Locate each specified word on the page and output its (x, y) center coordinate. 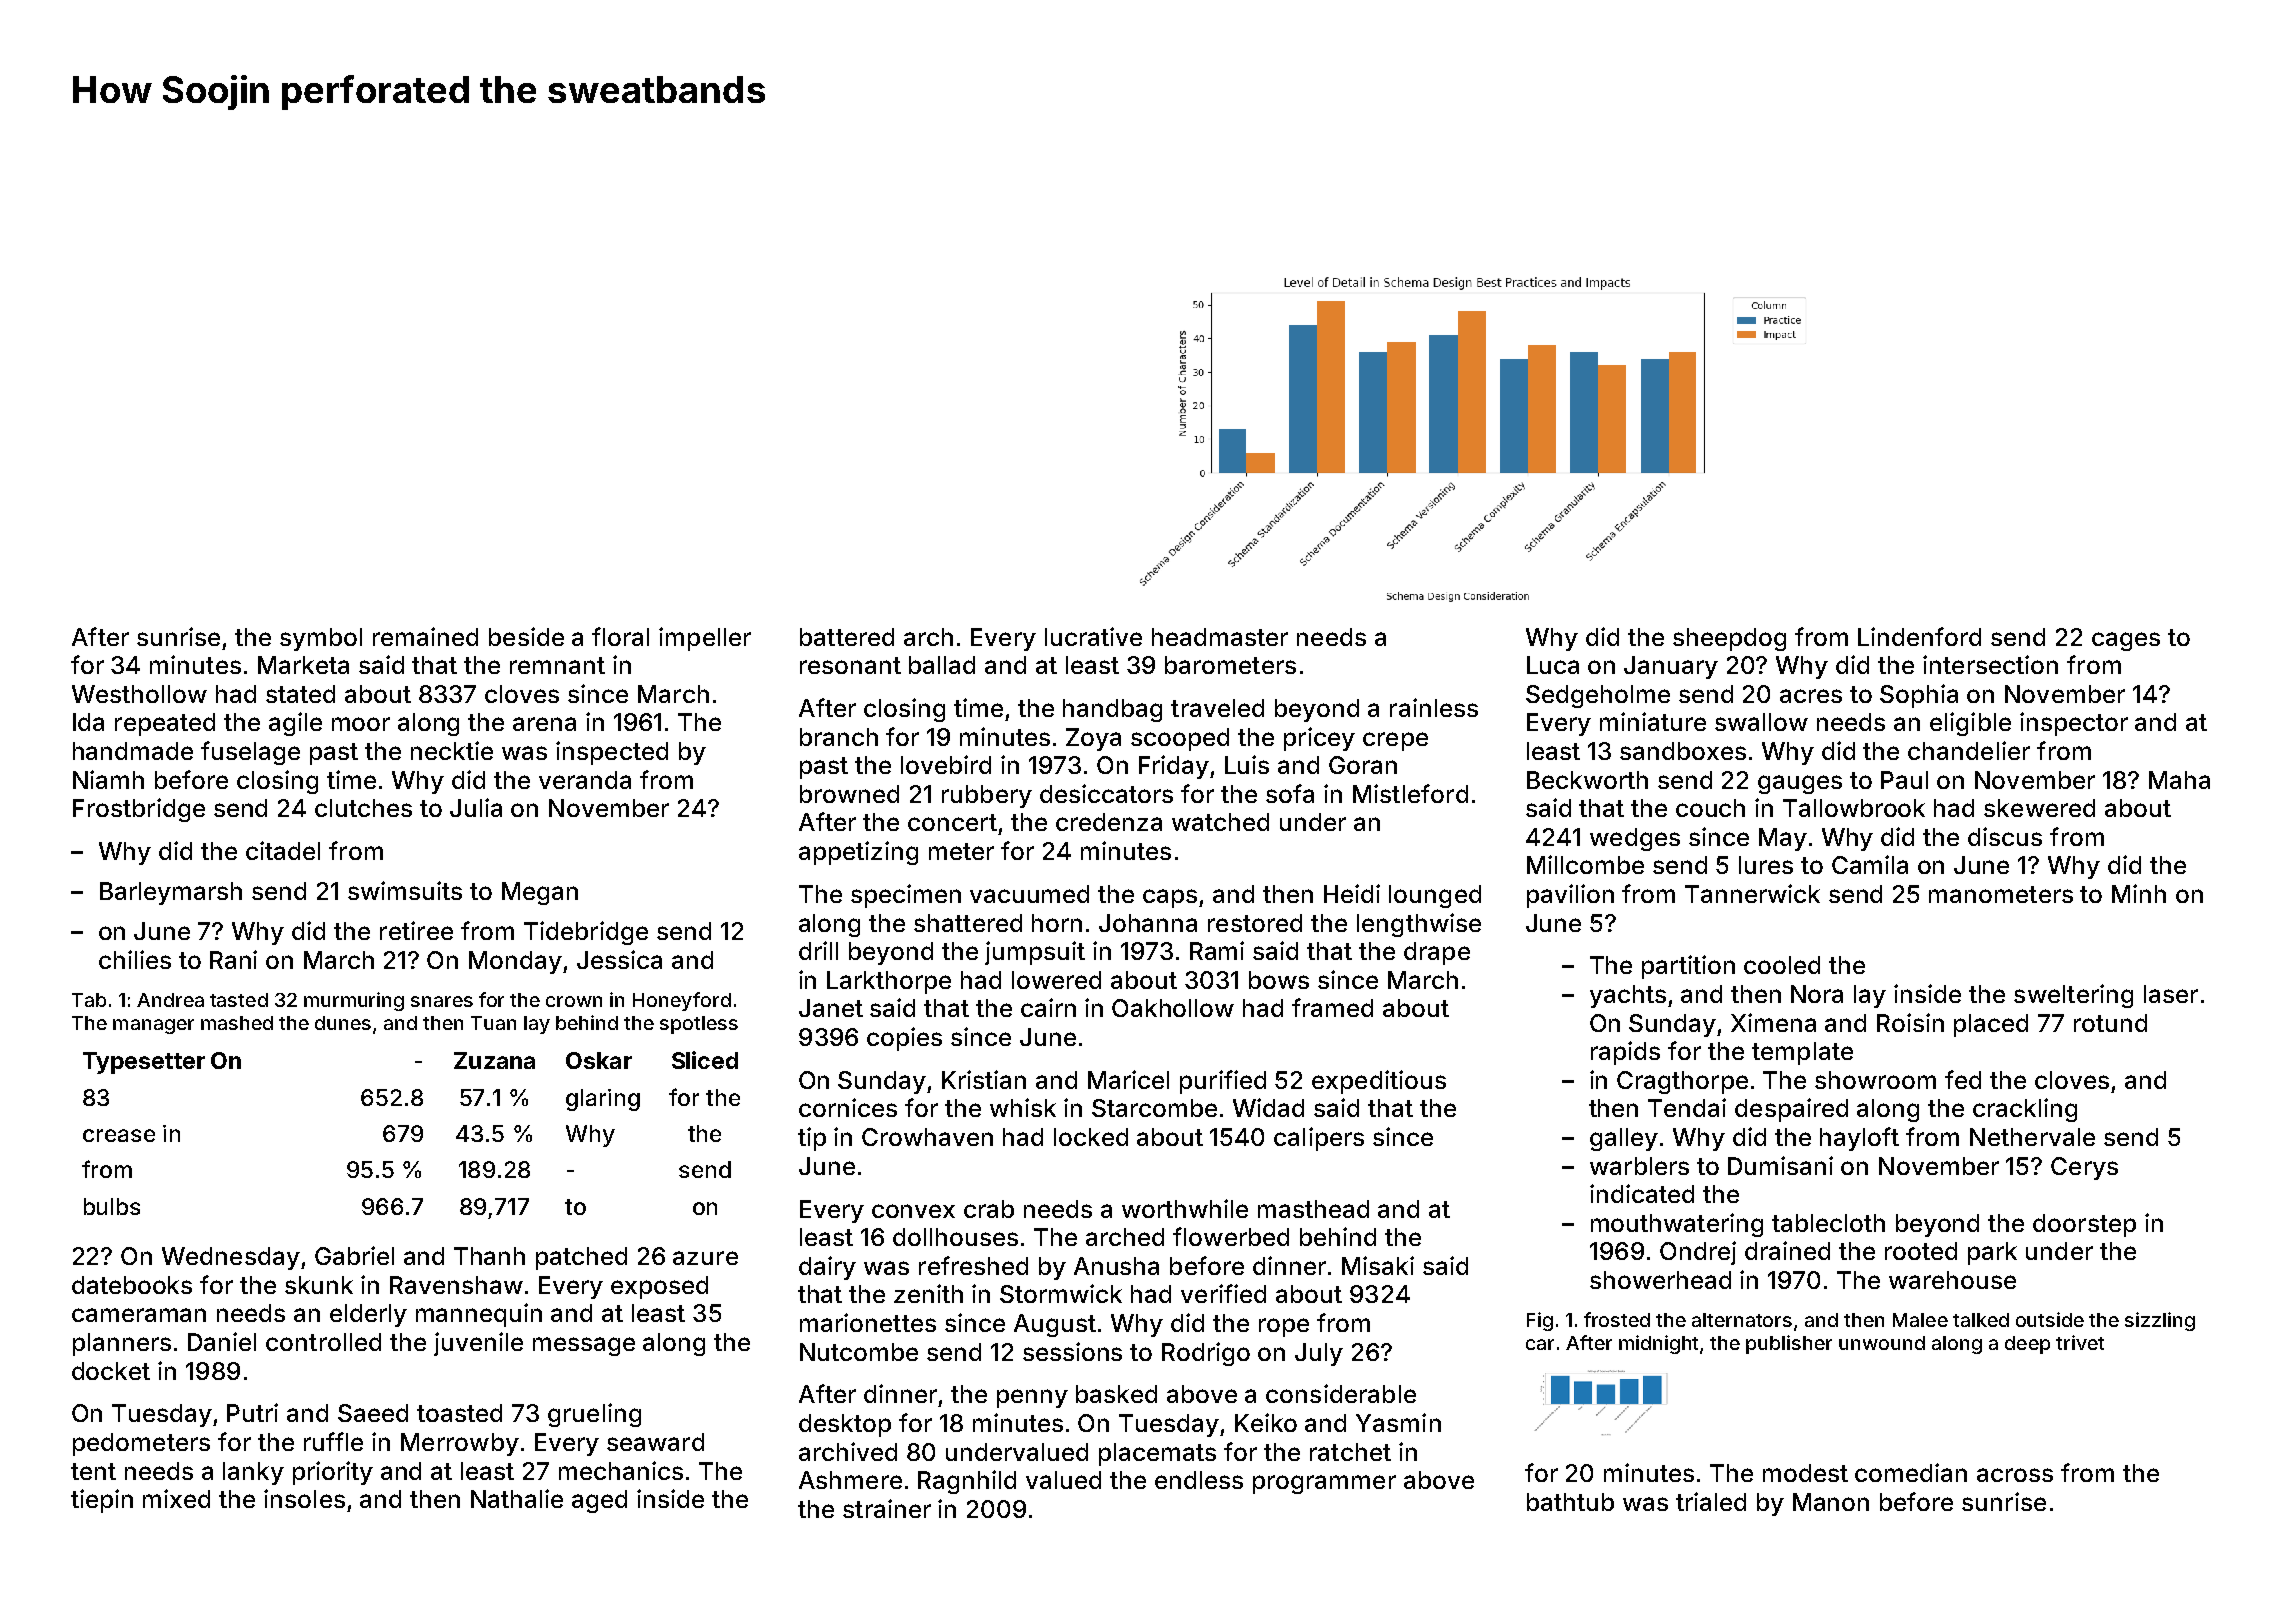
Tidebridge (586, 933)
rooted (1921, 1251)
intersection (1990, 664)
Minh (2139, 893)
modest (1805, 1473)
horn (1057, 923)
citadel (283, 850)
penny (1032, 1398)
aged (599, 1501)
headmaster (1220, 637)
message (584, 1346)
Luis (1247, 764)
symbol (321, 639)
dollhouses (955, 1237)
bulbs (112, 1206)
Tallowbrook (1854, 808)
